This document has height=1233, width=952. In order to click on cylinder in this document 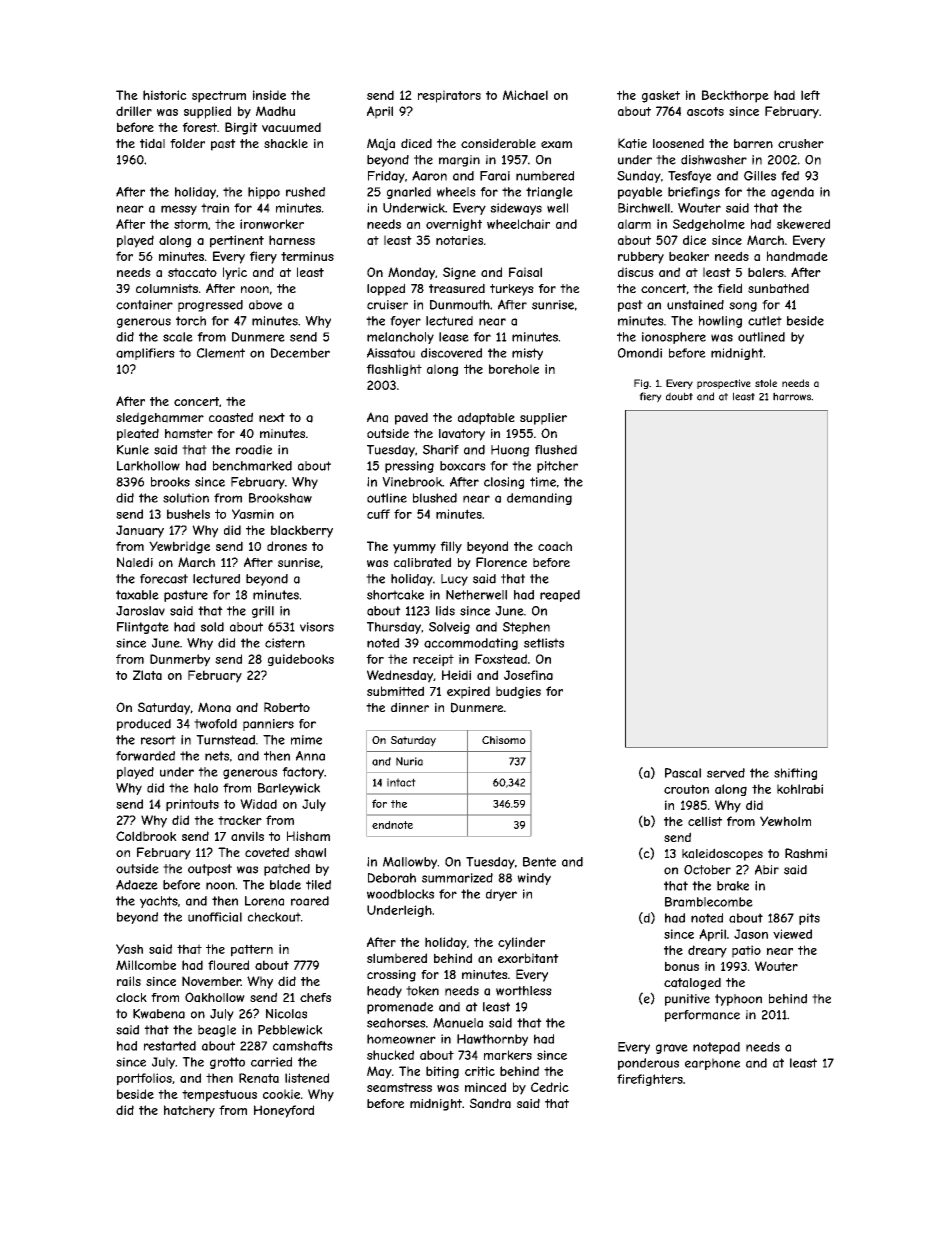, I will do `click(521, 943)`.
